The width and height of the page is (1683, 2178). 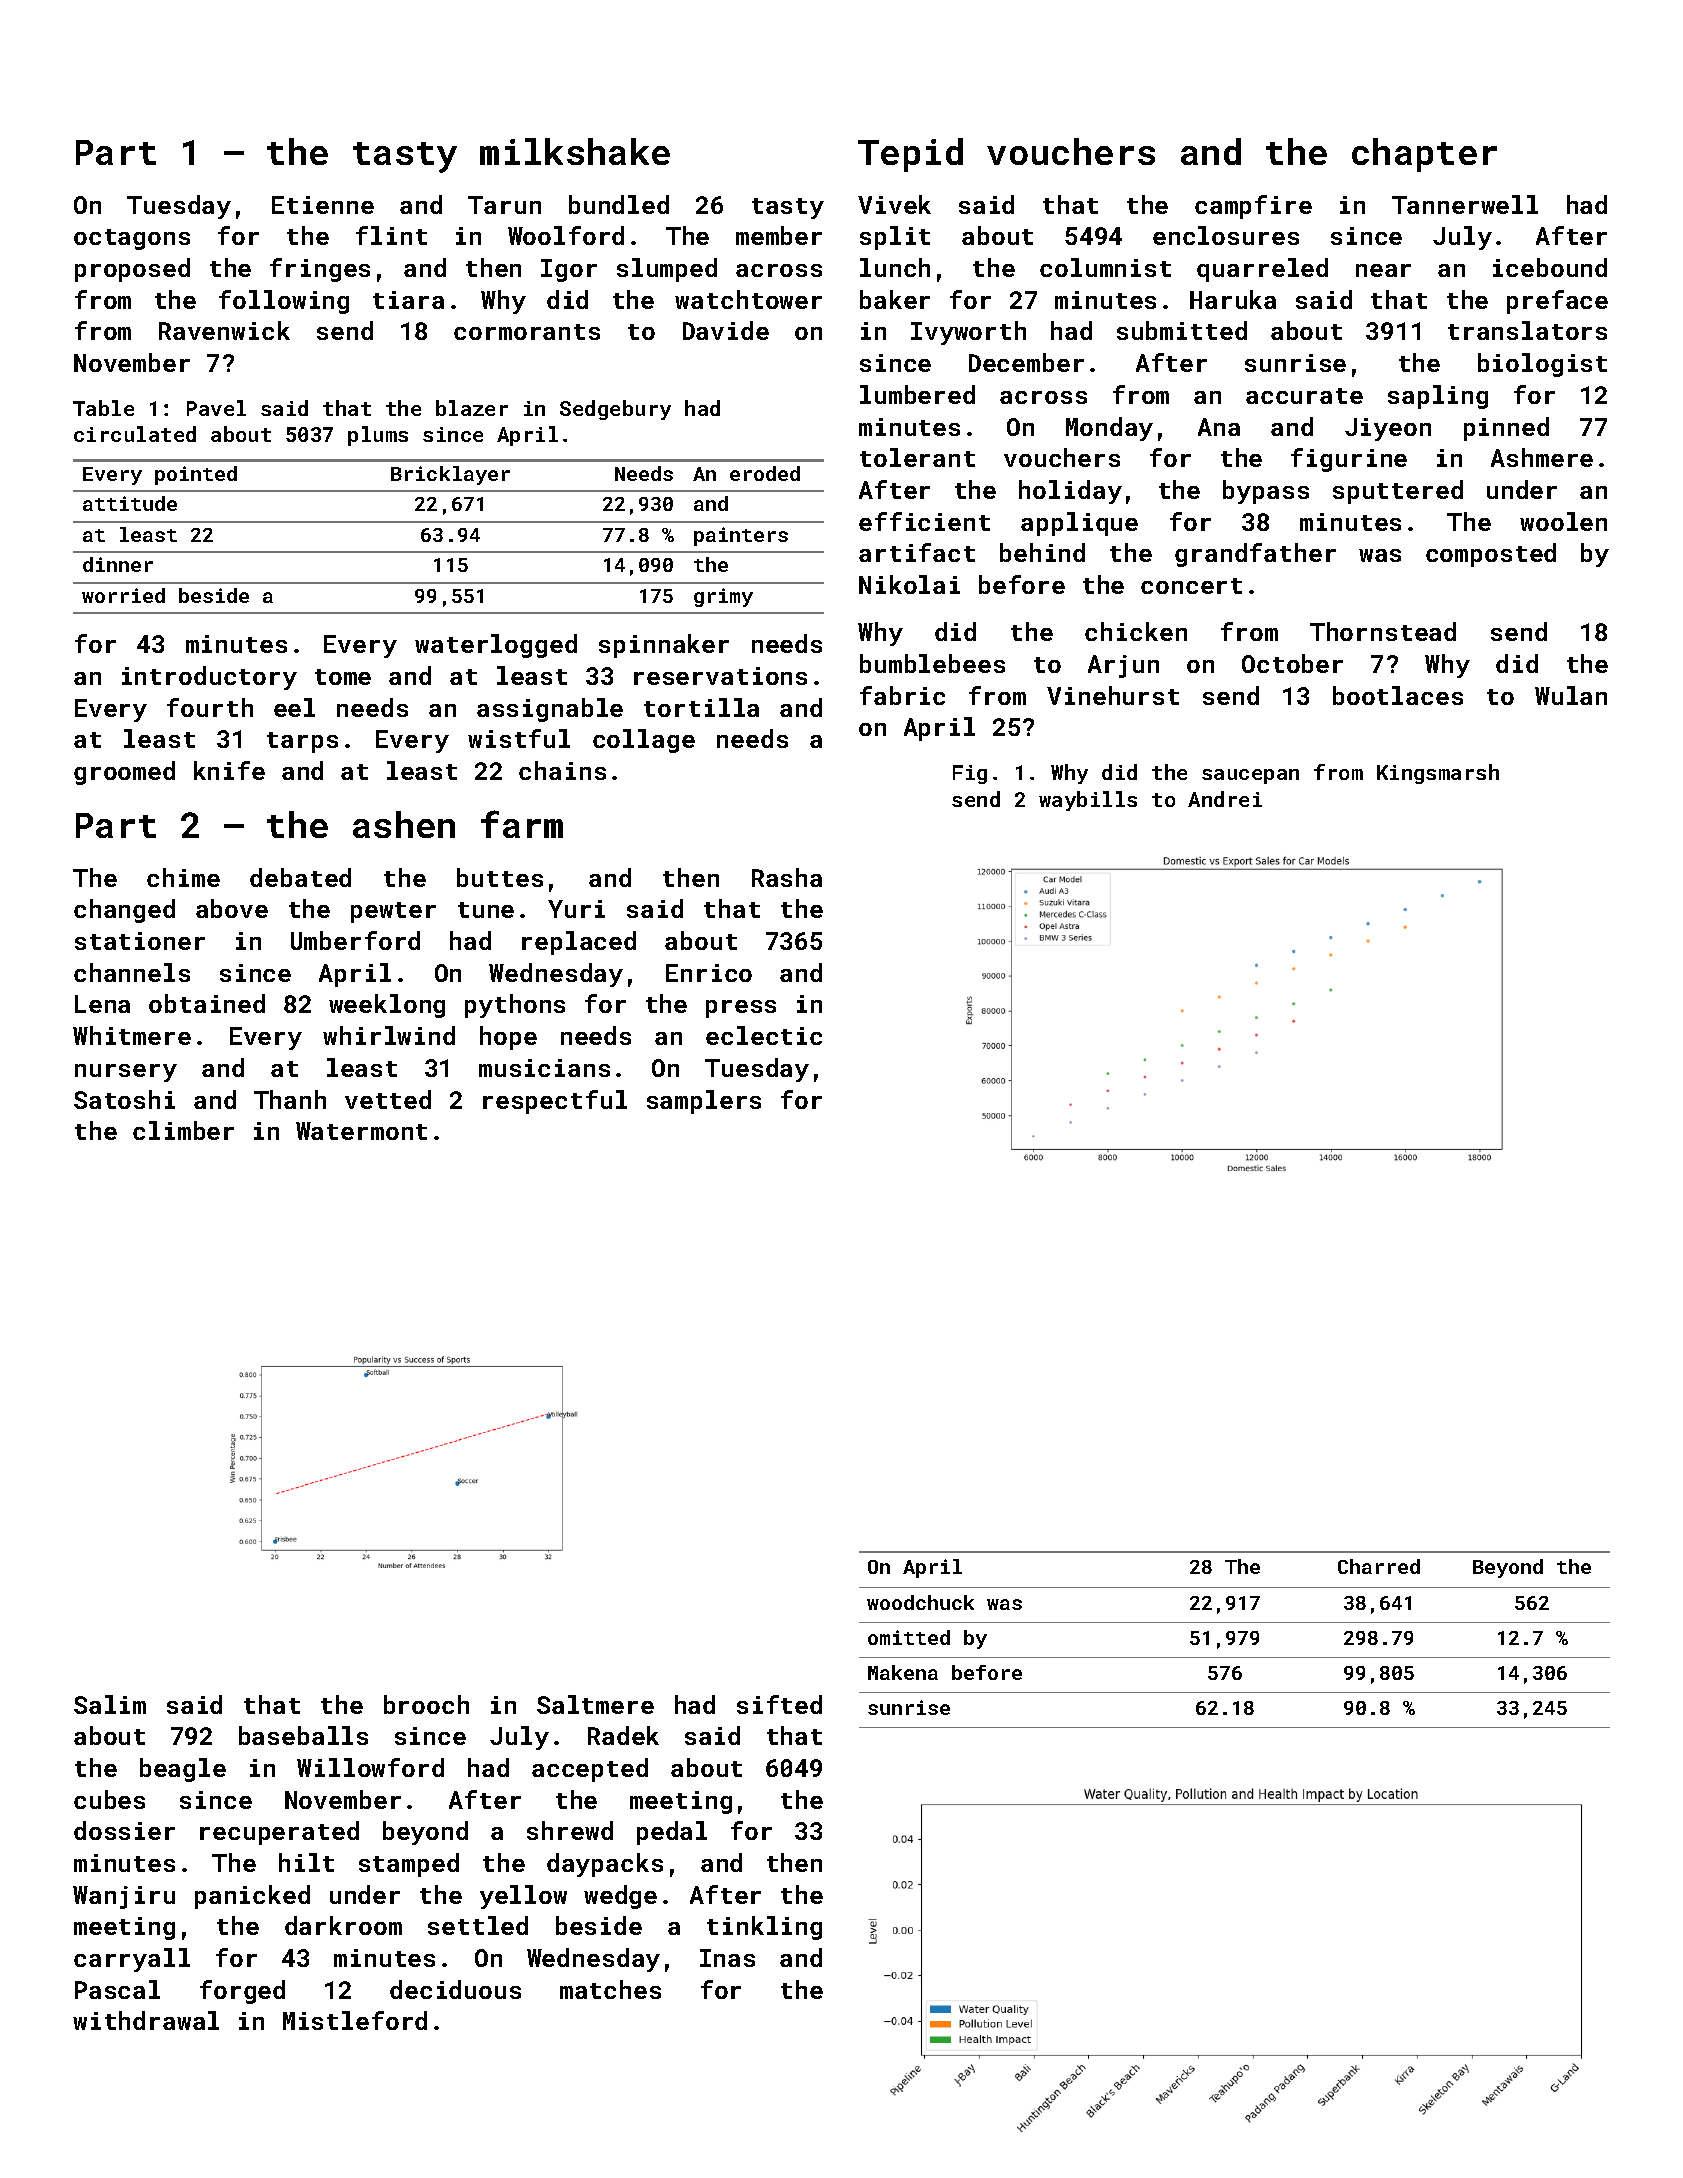 What do you see at coordinates (370, 1767) in the page?
I see `Willowford` at bounding box center [370, 1767].
